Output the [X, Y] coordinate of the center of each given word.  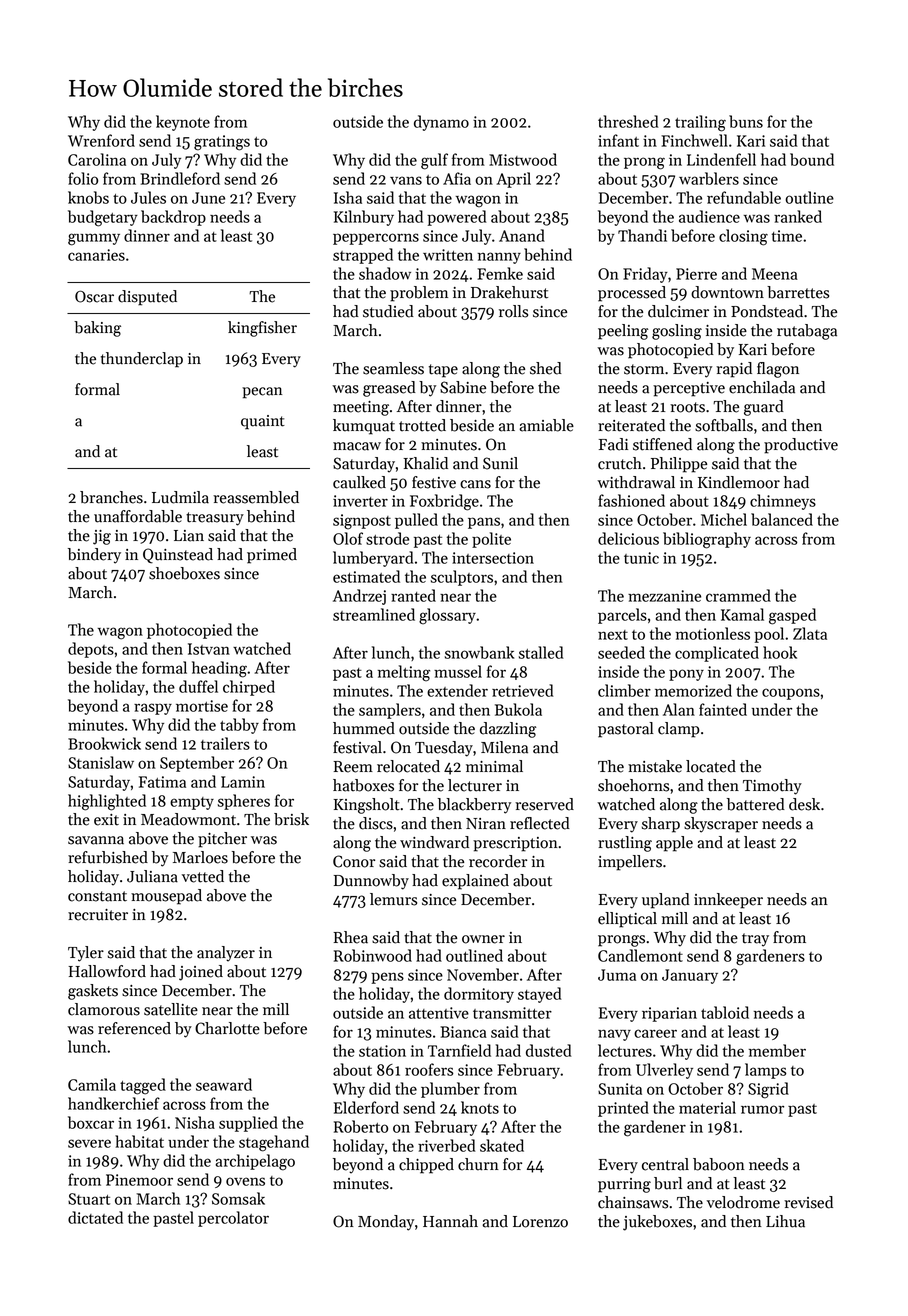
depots [91, 650]
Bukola [518, 709]
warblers [709, 178]
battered [756, 804]
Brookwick [104, 743]
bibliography [707, 540]
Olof [348, 538]
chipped [426, 1166]
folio [83, 178]
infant [618, 140]
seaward [224, 1084]
